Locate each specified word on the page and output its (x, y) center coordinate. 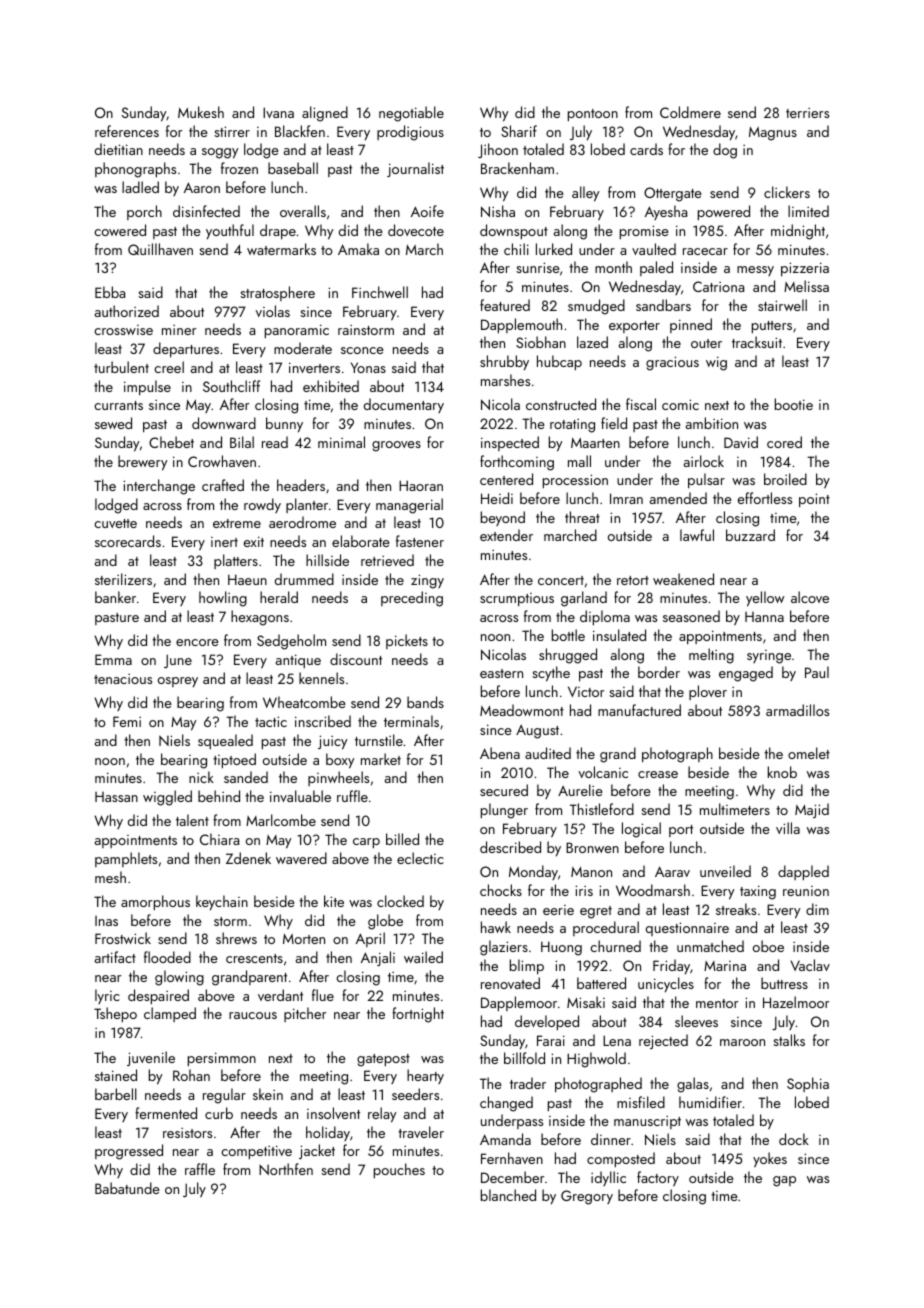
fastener (420, 541)
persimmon (222, 1059)
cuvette (115, 523)
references (127, 131)
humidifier (710, 1102)
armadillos (797, 710)
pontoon (593, 115)
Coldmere (690, 112)
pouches (399, 1170)
